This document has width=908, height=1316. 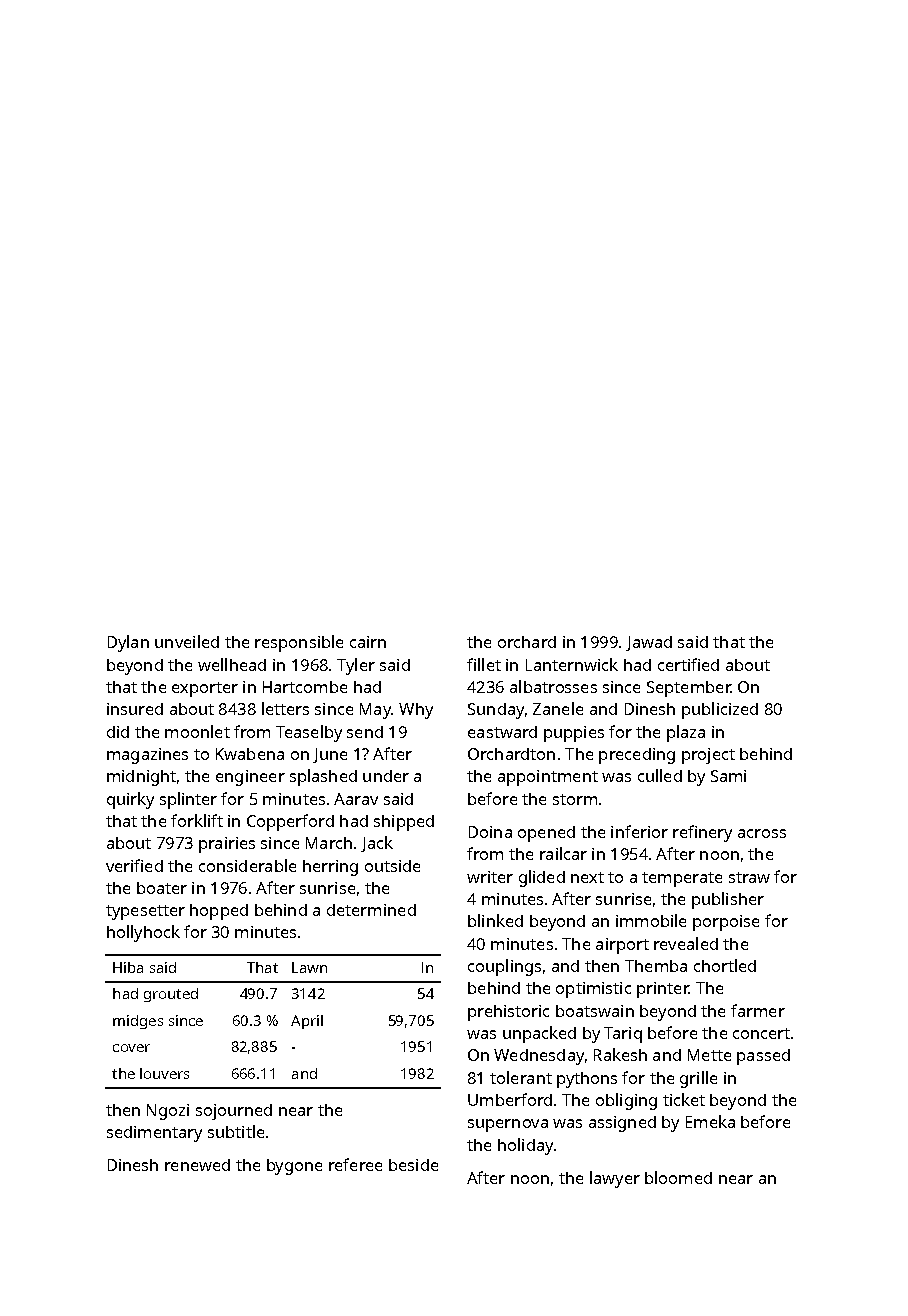 I want to click on couplings, so click(x=504, y=967).
